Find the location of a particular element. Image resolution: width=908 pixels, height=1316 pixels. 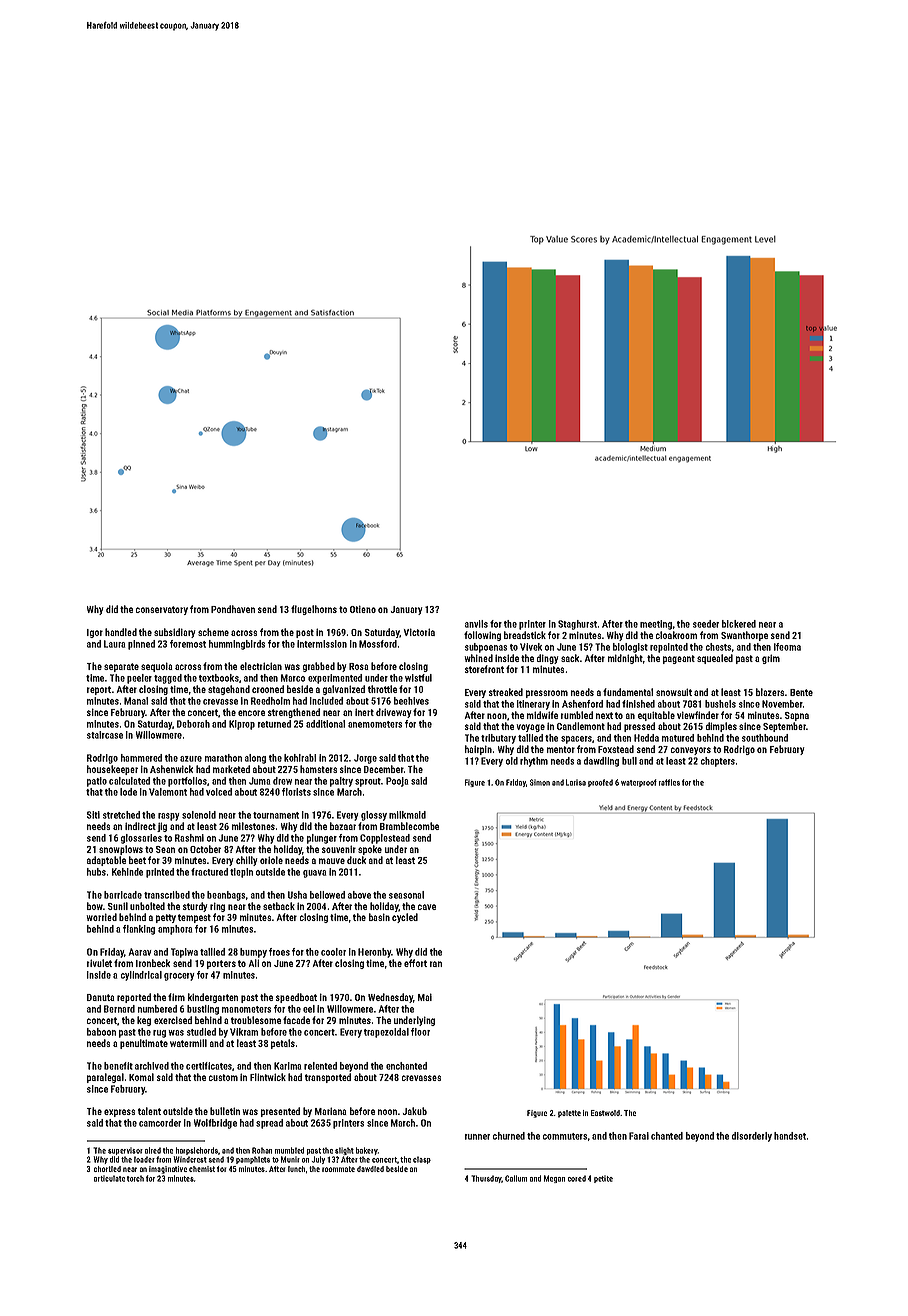

beanbags is located at coordinates (226, 896).
